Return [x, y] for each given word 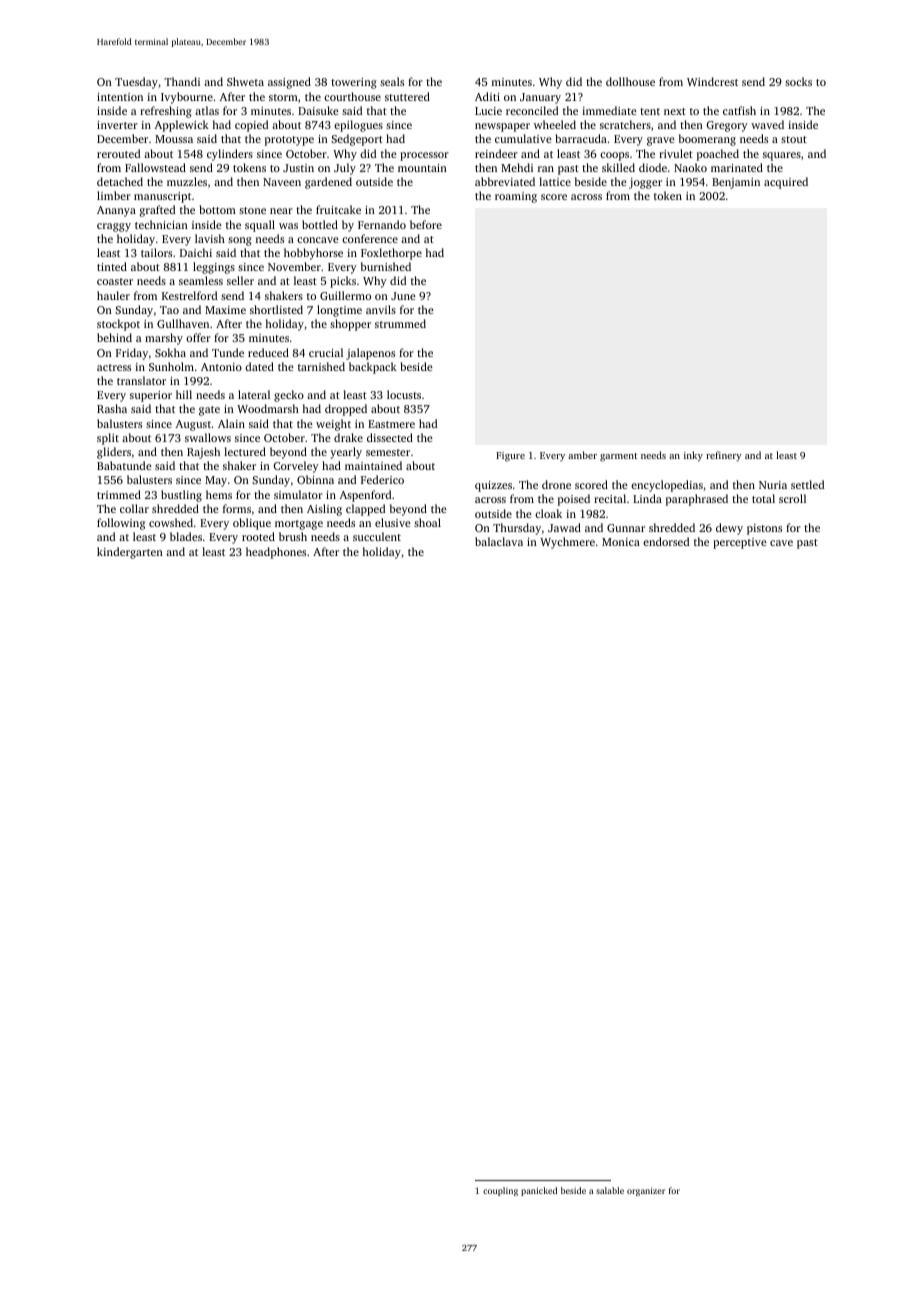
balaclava [499, 541]
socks [798, 81]
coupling [500, 1191]
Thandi [182, 81]
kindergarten [130, 553]
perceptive [740, 543]
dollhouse [630, 81]
